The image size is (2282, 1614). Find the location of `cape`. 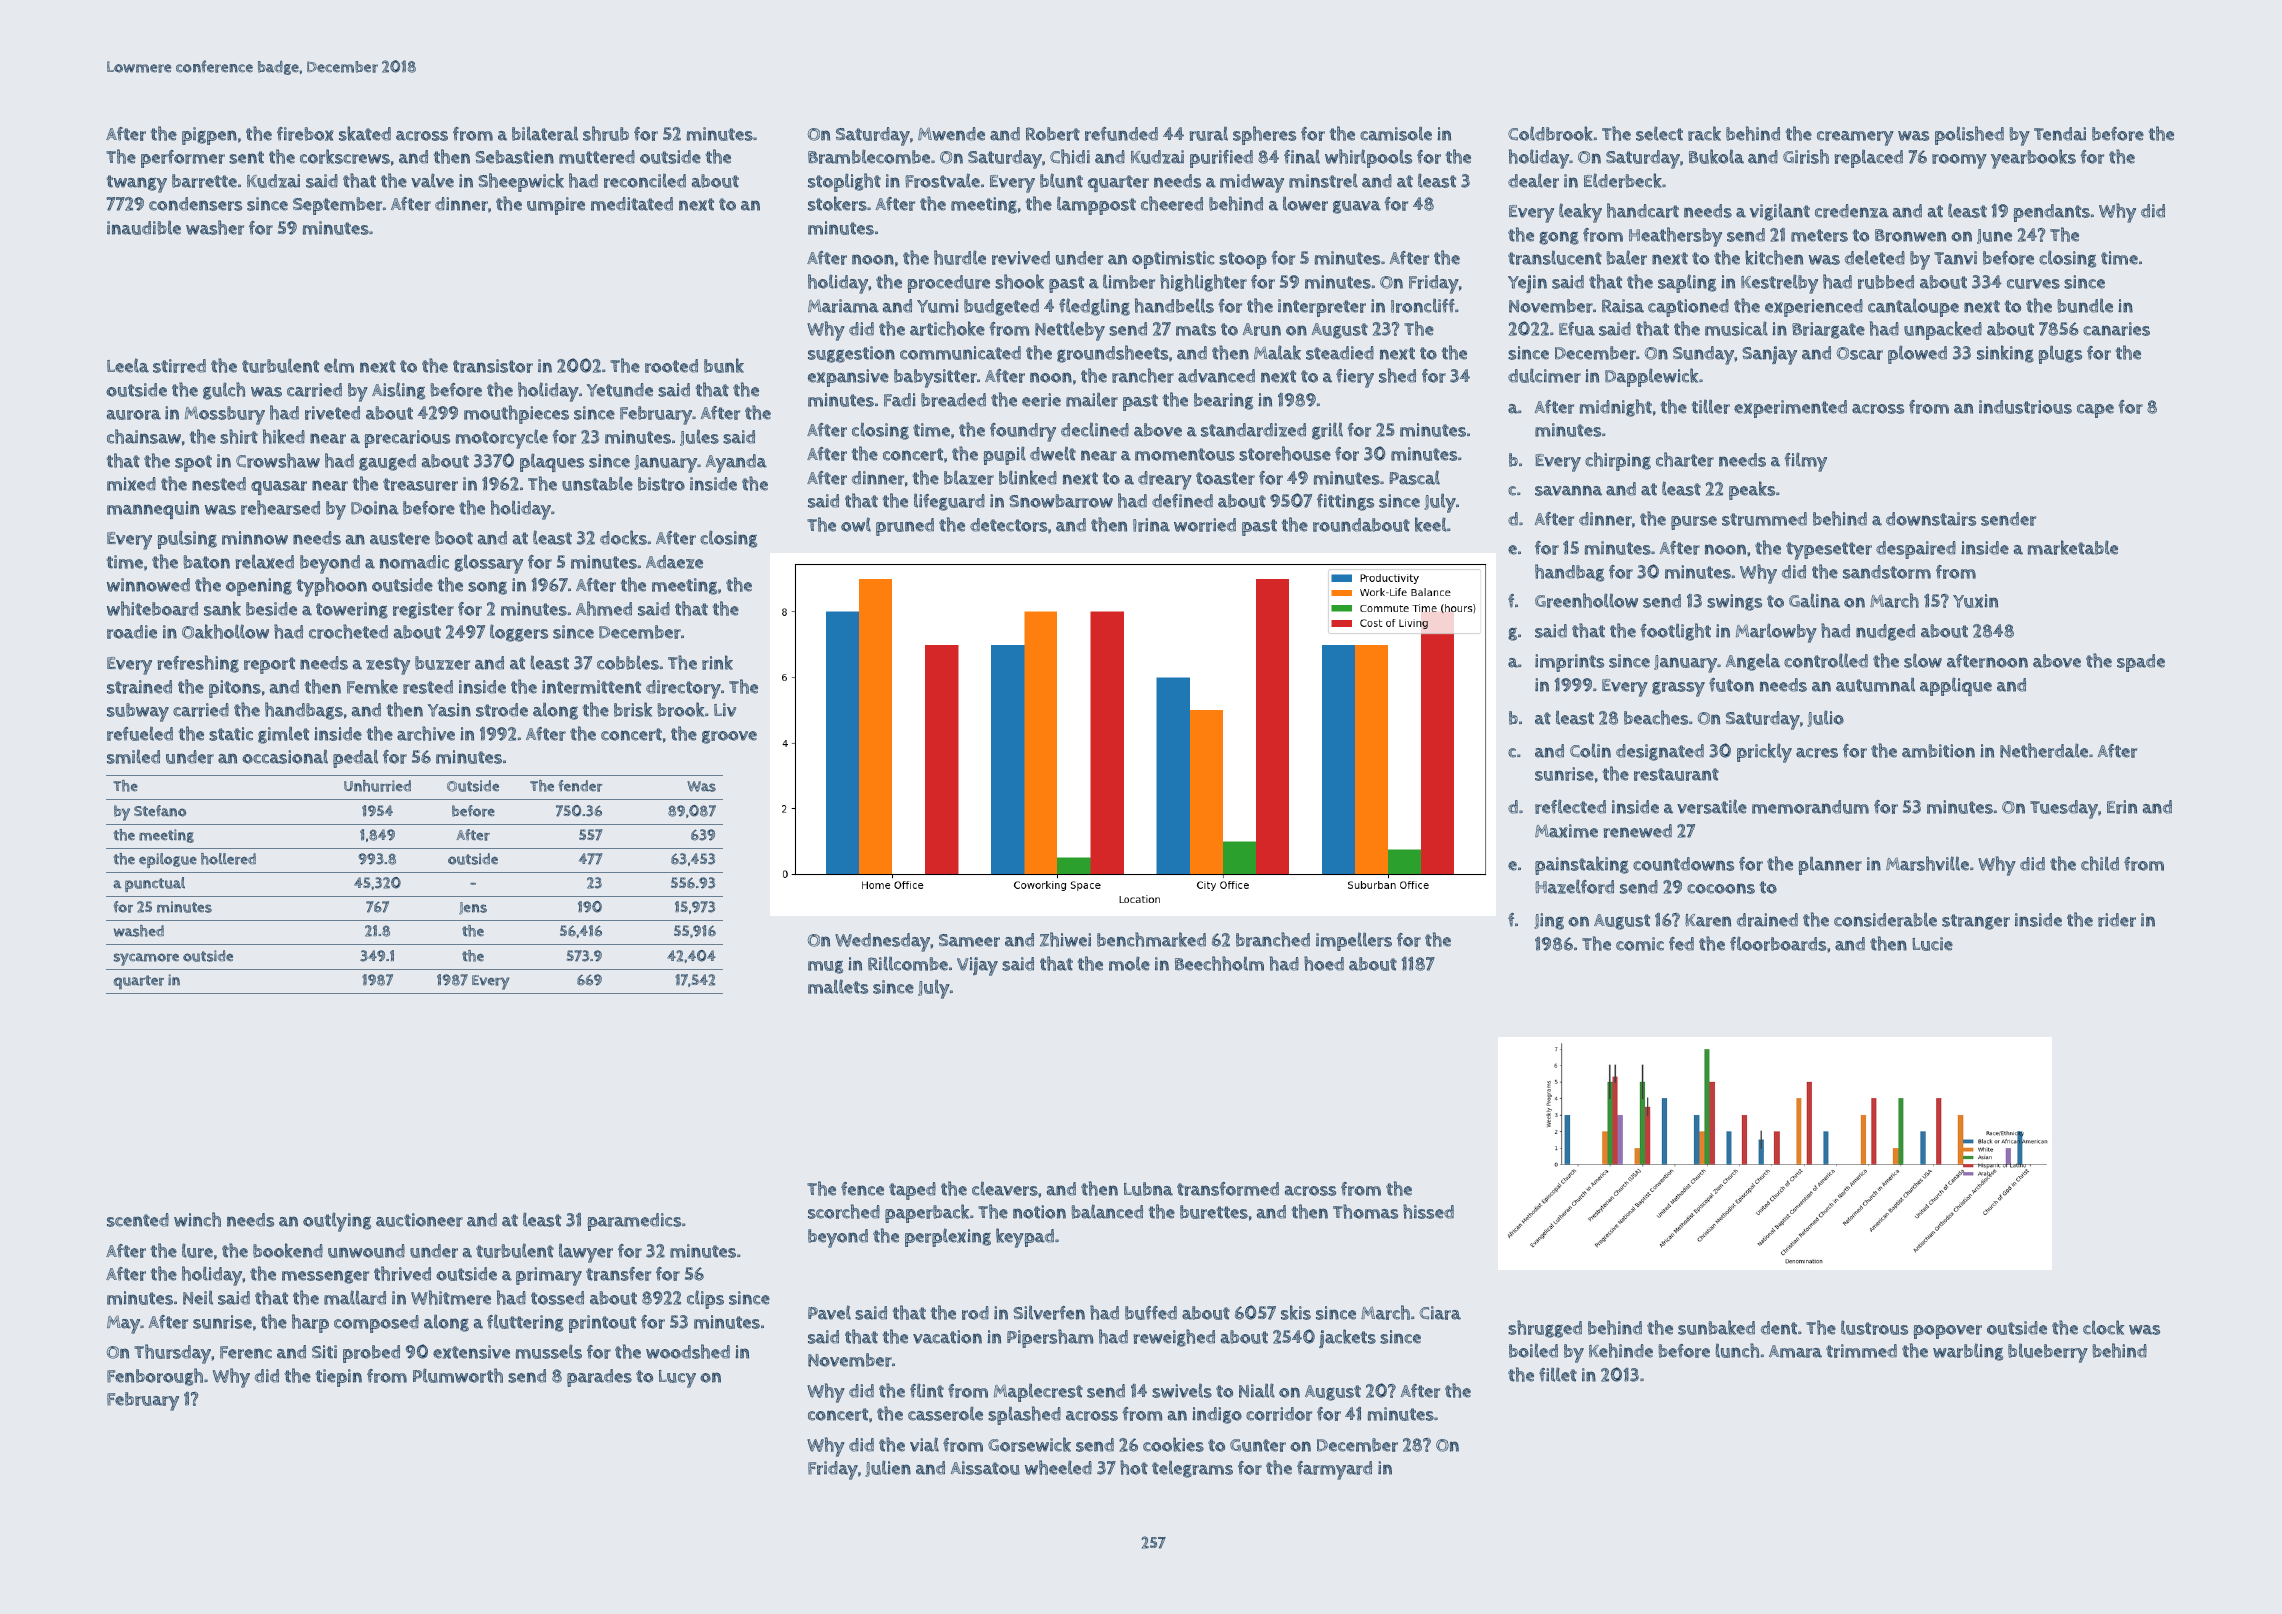

cape is located at coordinates (2095, 411).
